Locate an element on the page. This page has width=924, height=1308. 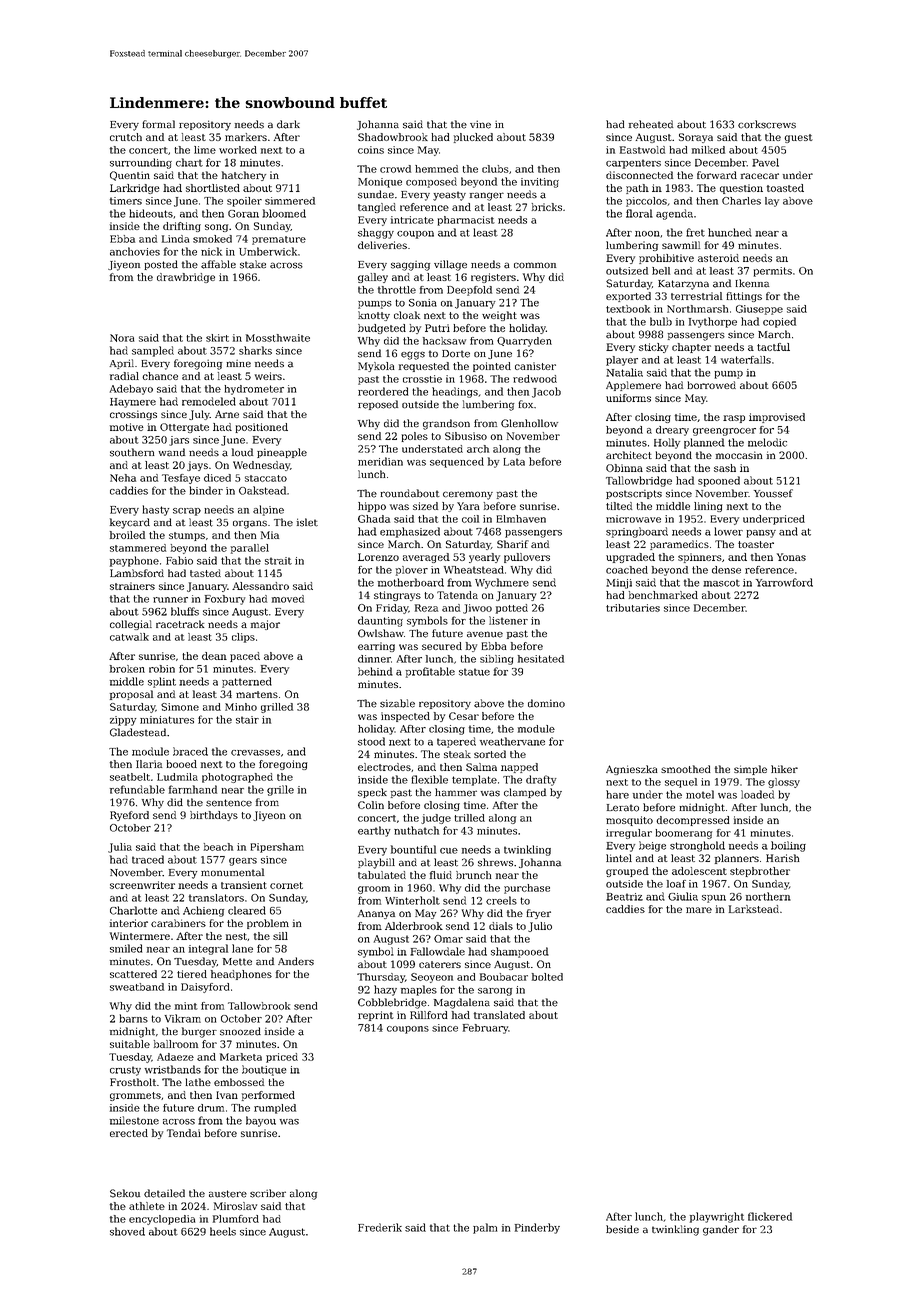
seatbelt is located at coordinates (130, 777).
